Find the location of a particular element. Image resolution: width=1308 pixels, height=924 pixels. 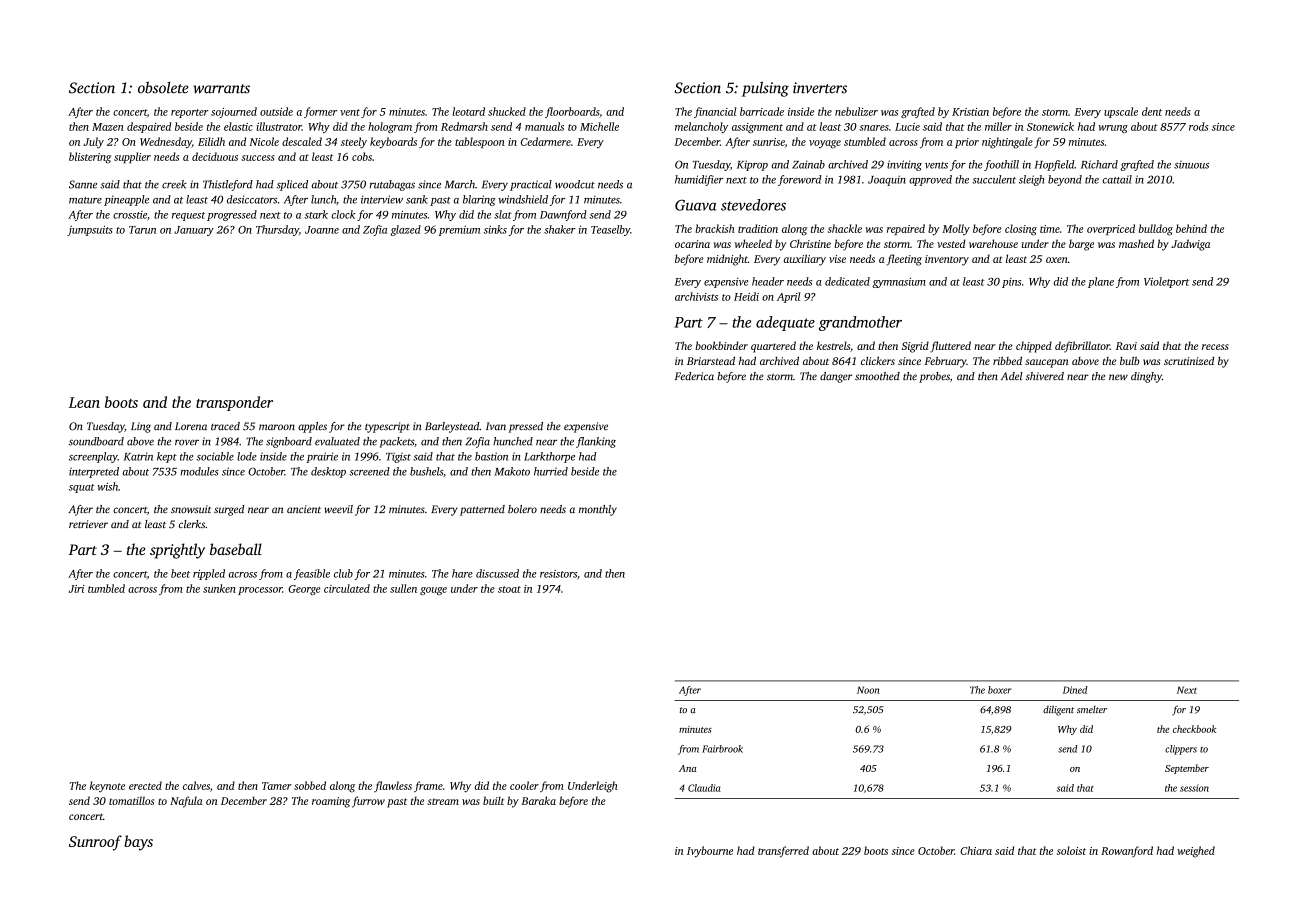

Sunroof is located at coordinates (95, 843).
